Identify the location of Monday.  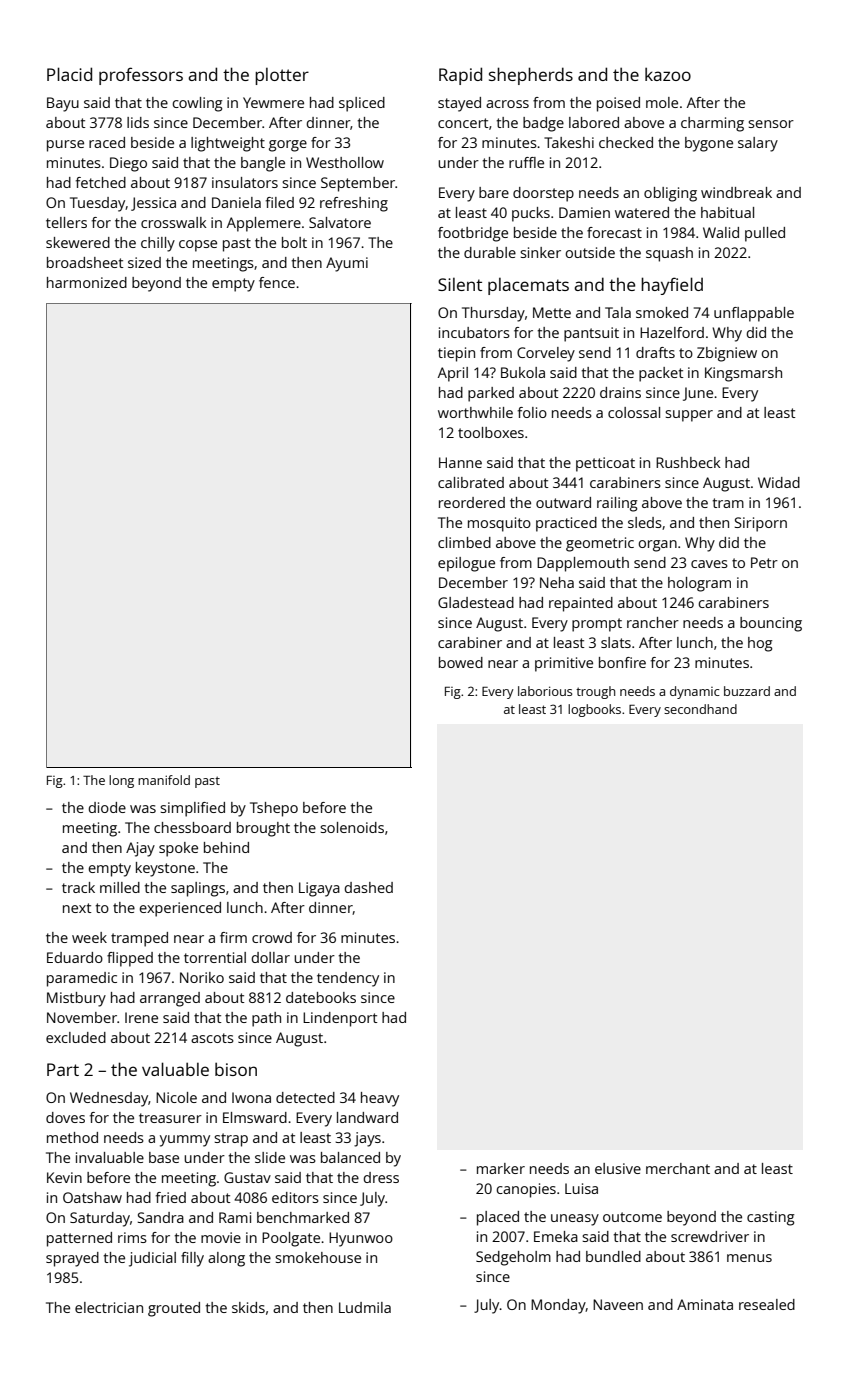
(558, 1306).
